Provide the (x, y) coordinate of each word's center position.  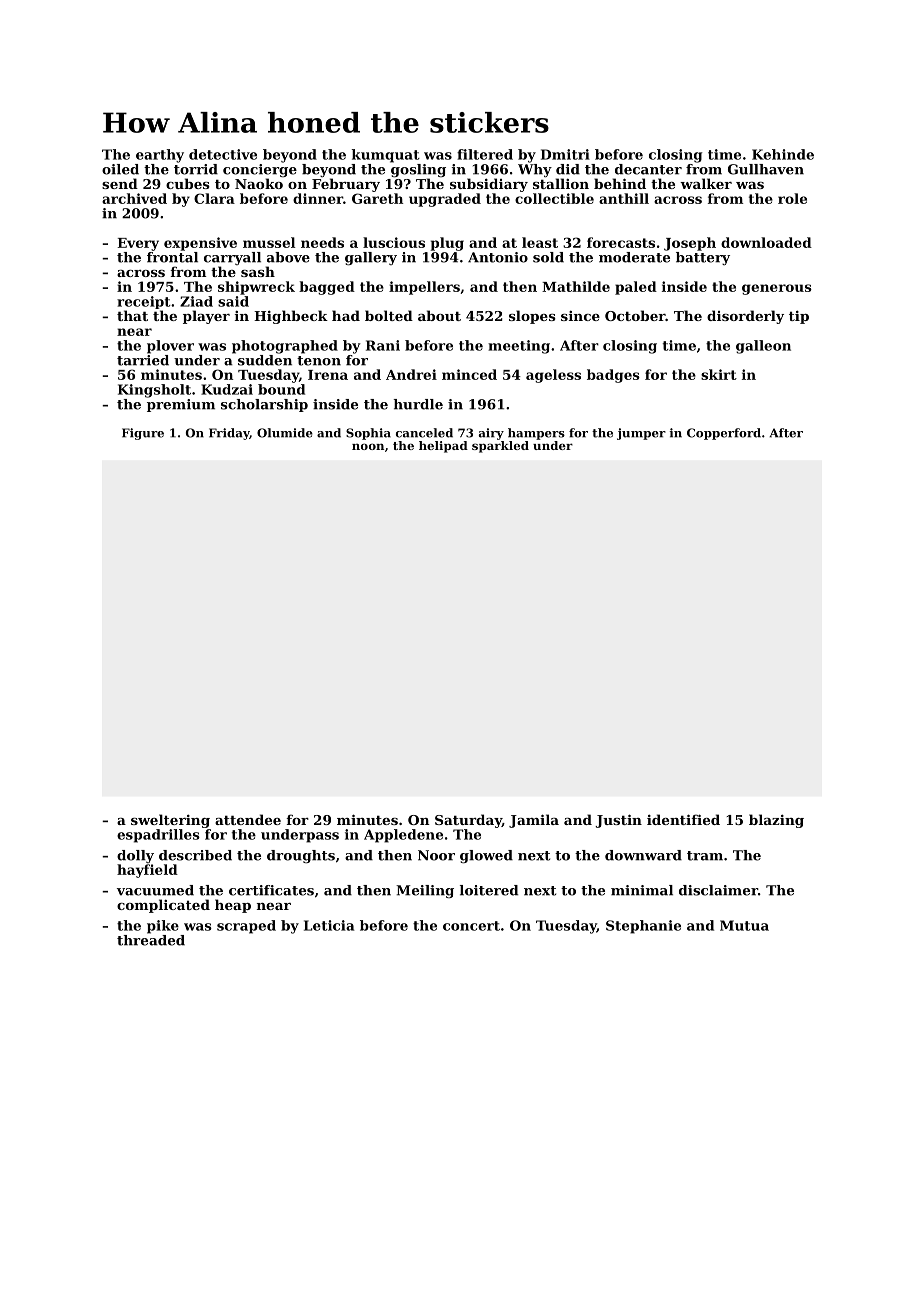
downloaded (766, 242)
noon (368, 446)
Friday (229, 434)
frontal (172, 257)
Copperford (724, 434)
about (439, 315)
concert (471, 926)
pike (163, 927)
